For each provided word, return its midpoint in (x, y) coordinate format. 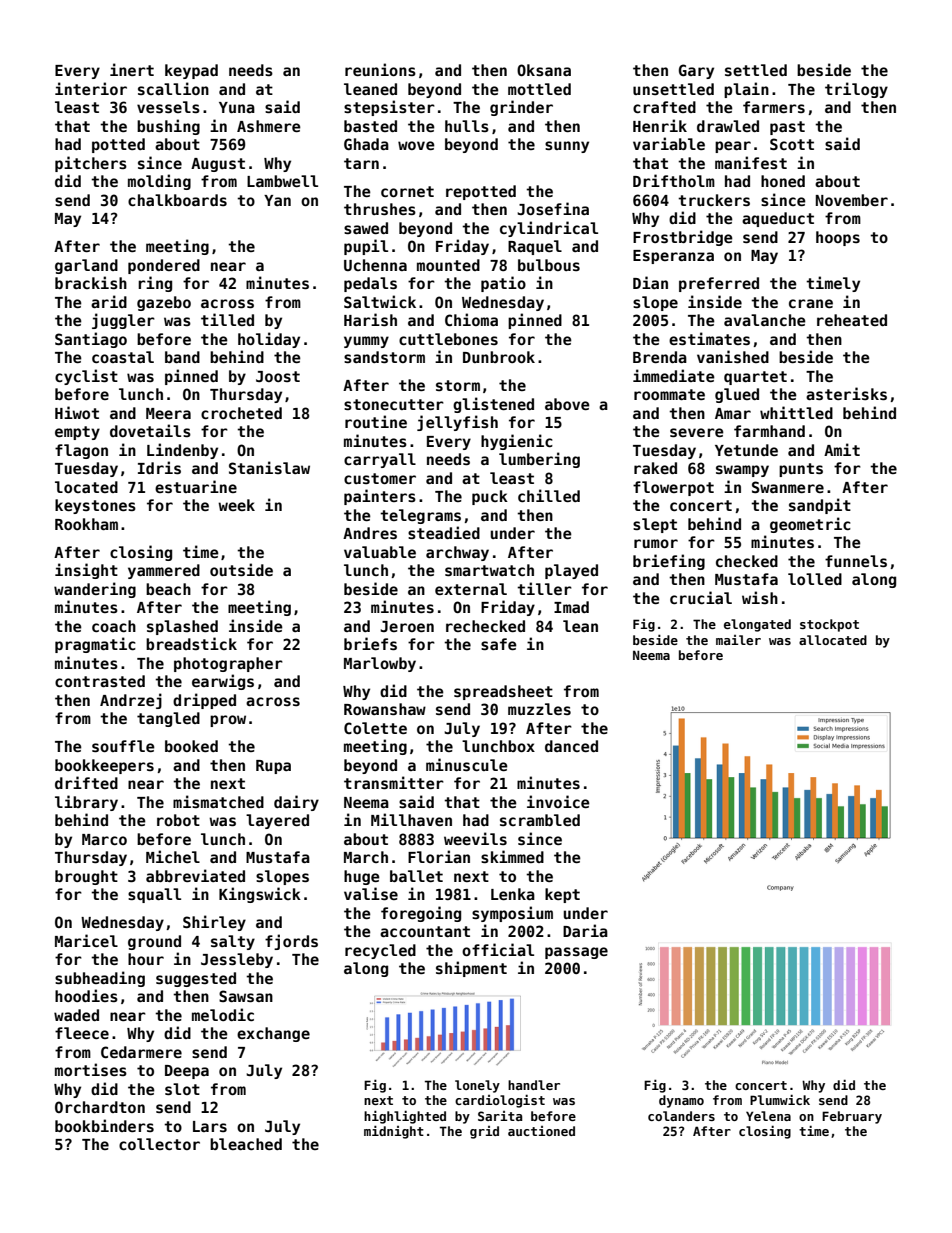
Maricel (86, 940)
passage (576, 953)
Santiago (91, 340)
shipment (471, 969)
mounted (448, 265)
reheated (852, 320)
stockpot (829, 625)
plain (746, 90)
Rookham (86, 524)
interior (91, 88)
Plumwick (780, 1099)
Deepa (187, 1072)
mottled (539, 89)
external (471, 589)
